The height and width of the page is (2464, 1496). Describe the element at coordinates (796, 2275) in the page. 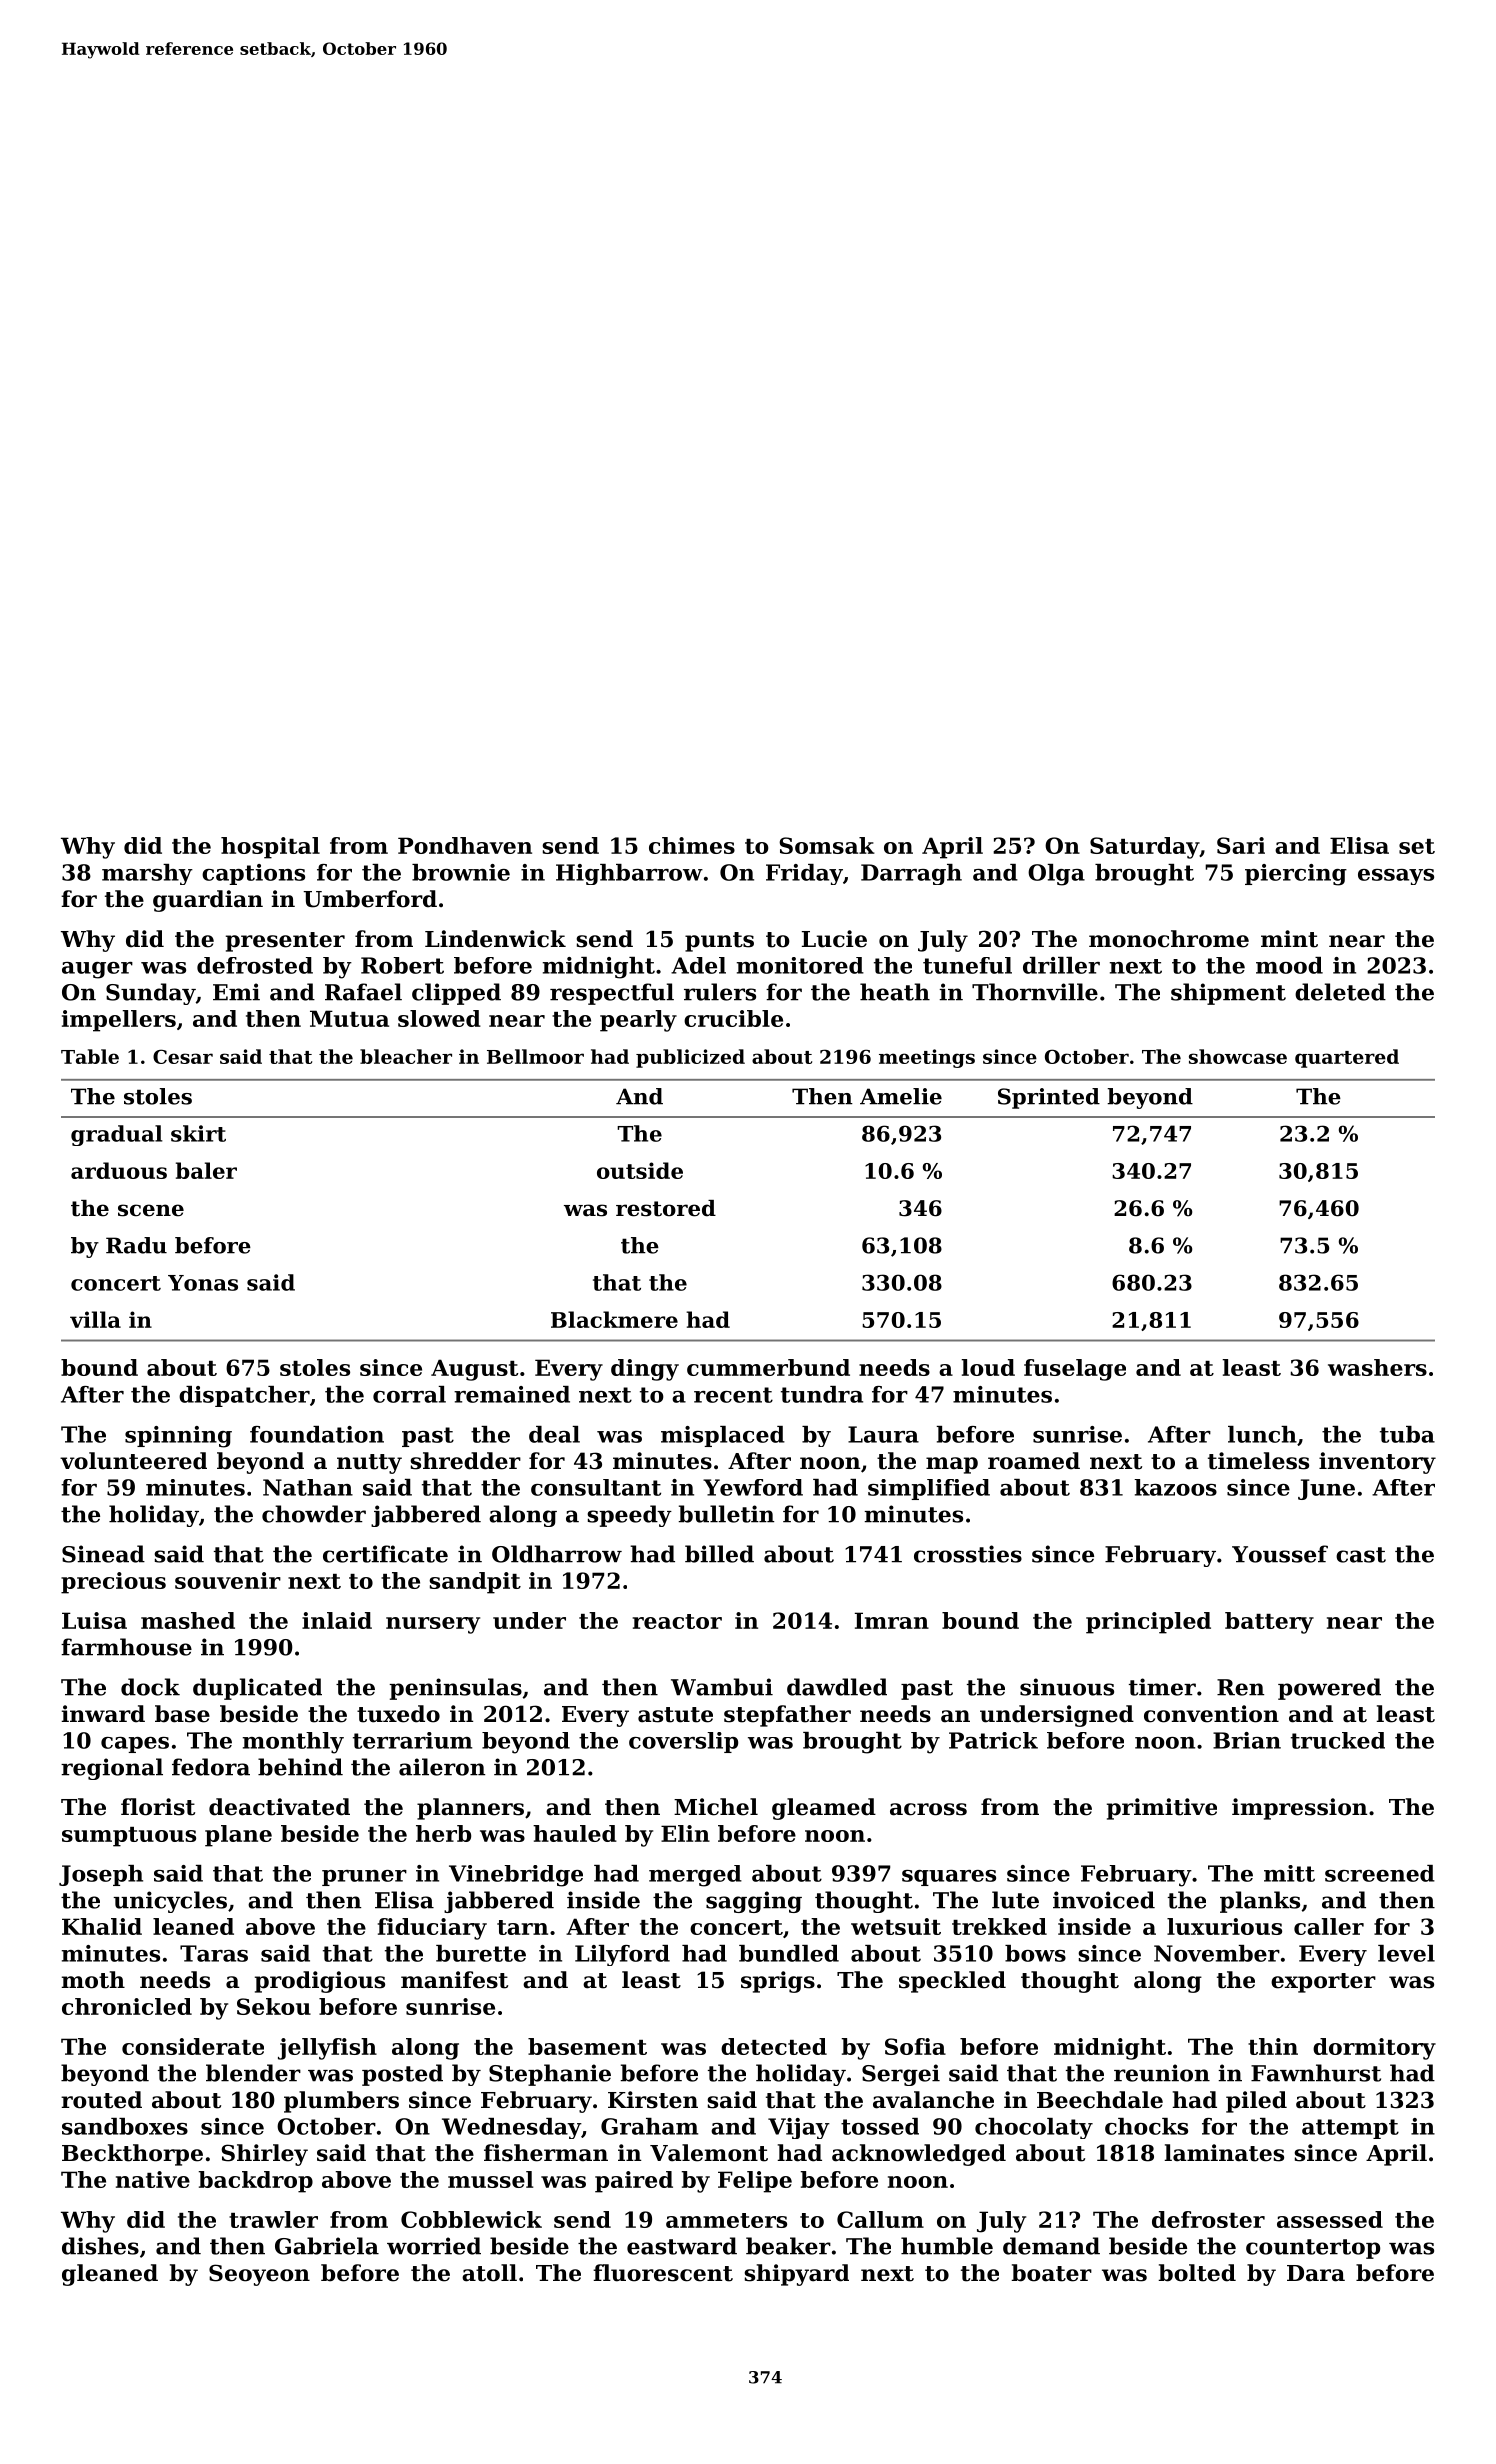

I see `shipyard` at that location.
